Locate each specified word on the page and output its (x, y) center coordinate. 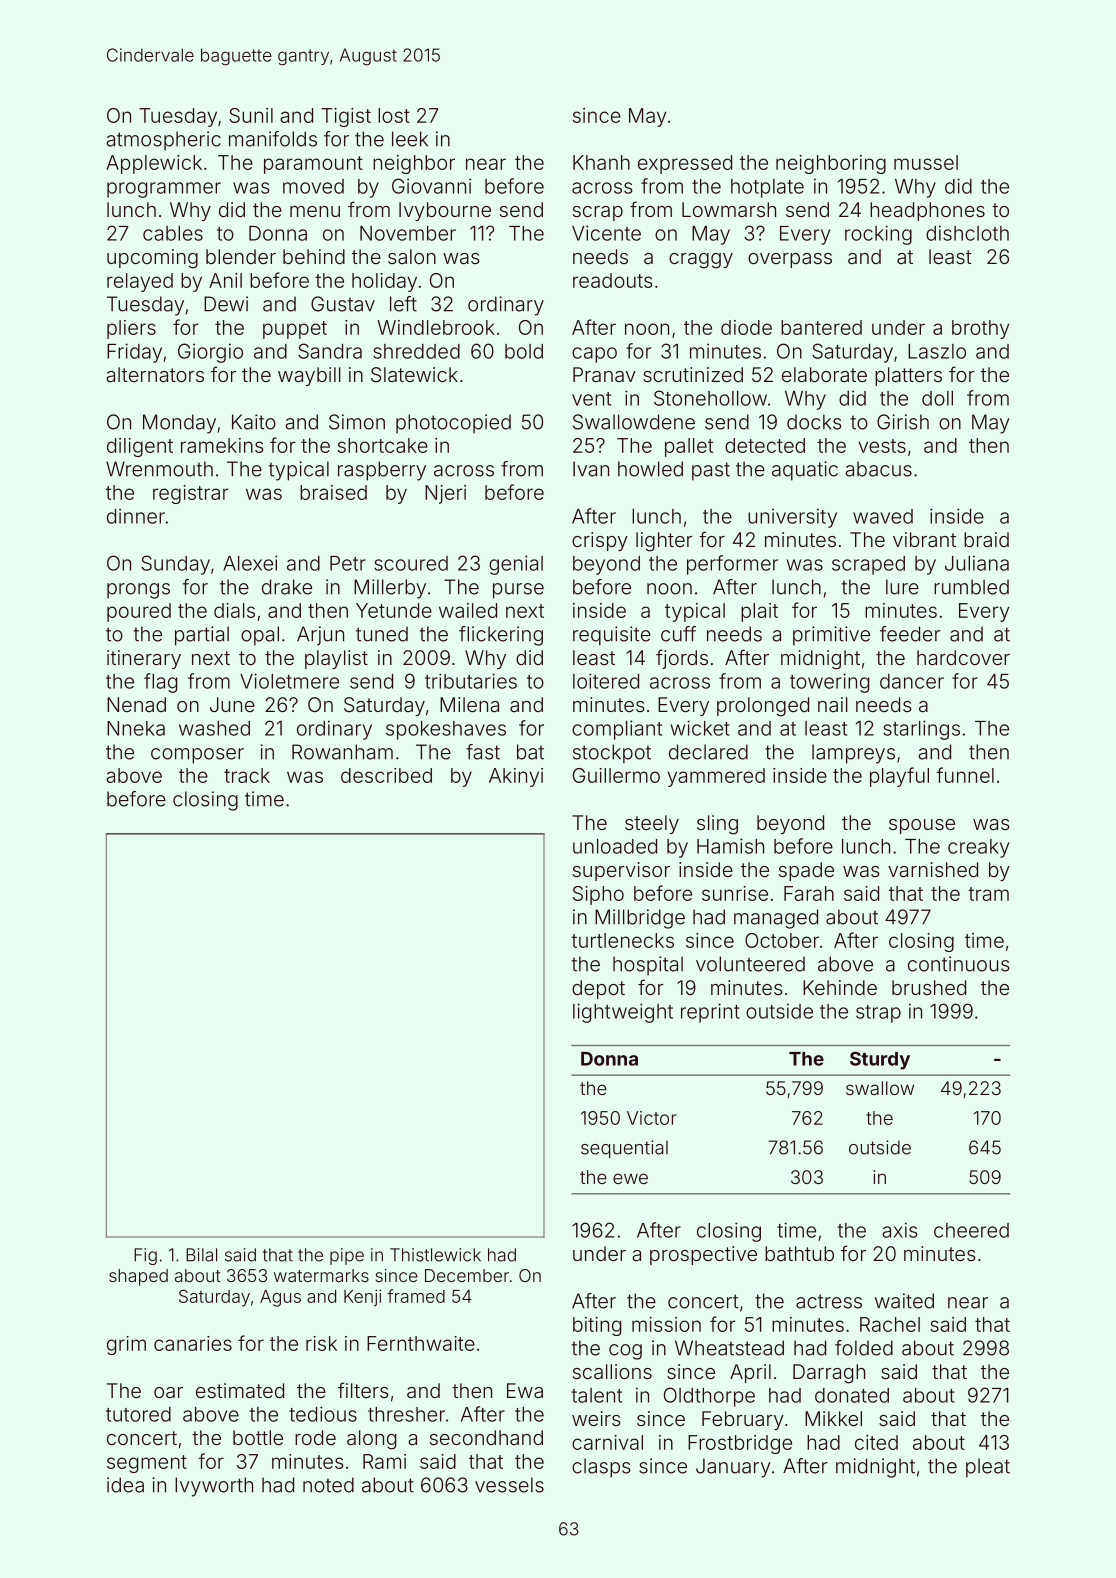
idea (125, 1485)
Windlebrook (436, 327)
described (386, 775)
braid (986, 539)
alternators (155, 374)
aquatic (805, 471)
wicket (700, 728)
